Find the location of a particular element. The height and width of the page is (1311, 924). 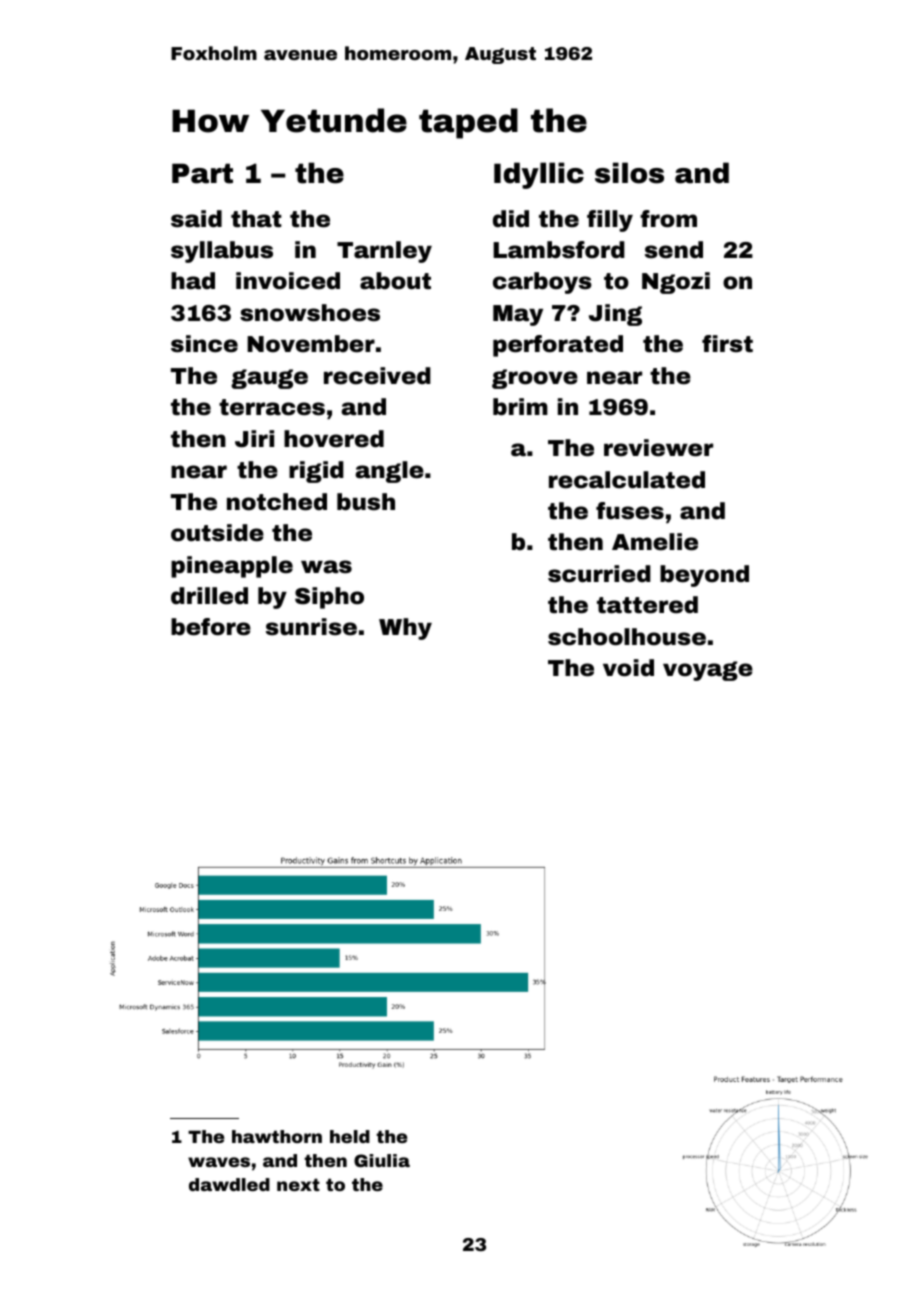

sunrise is located at coordinates (311, 627).
